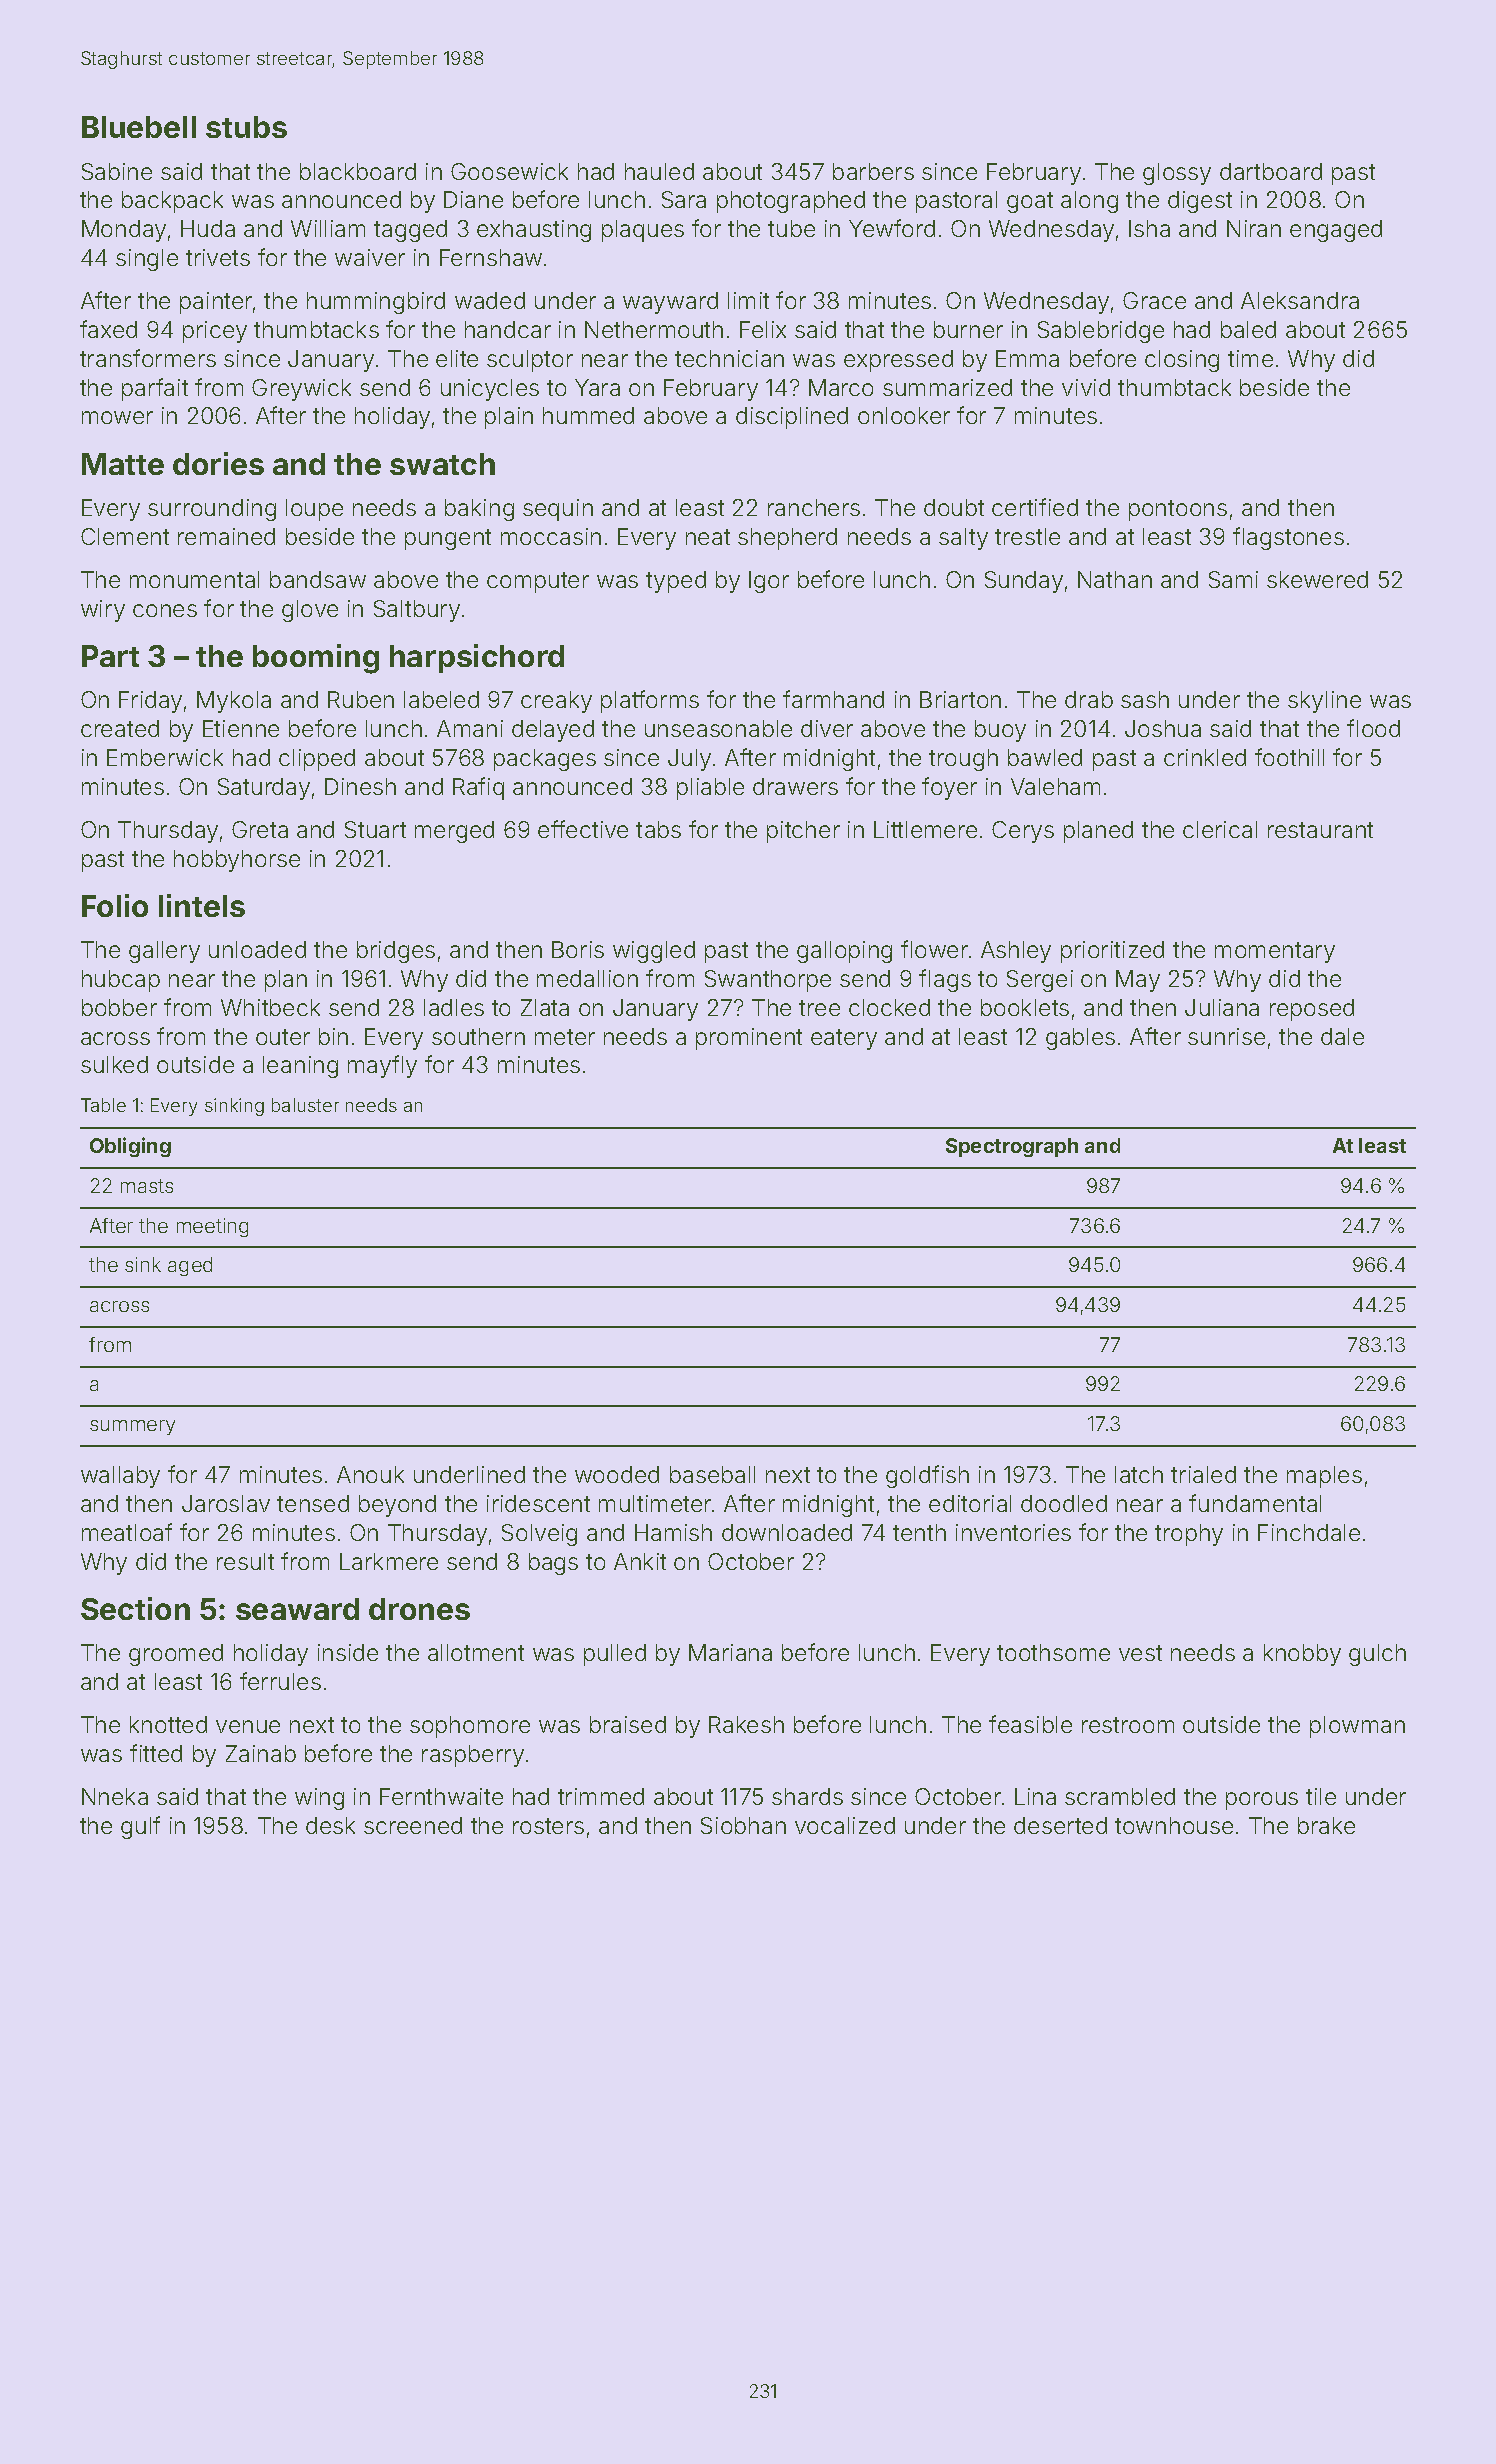  I want to click on brake, so click(1326, 1825).
